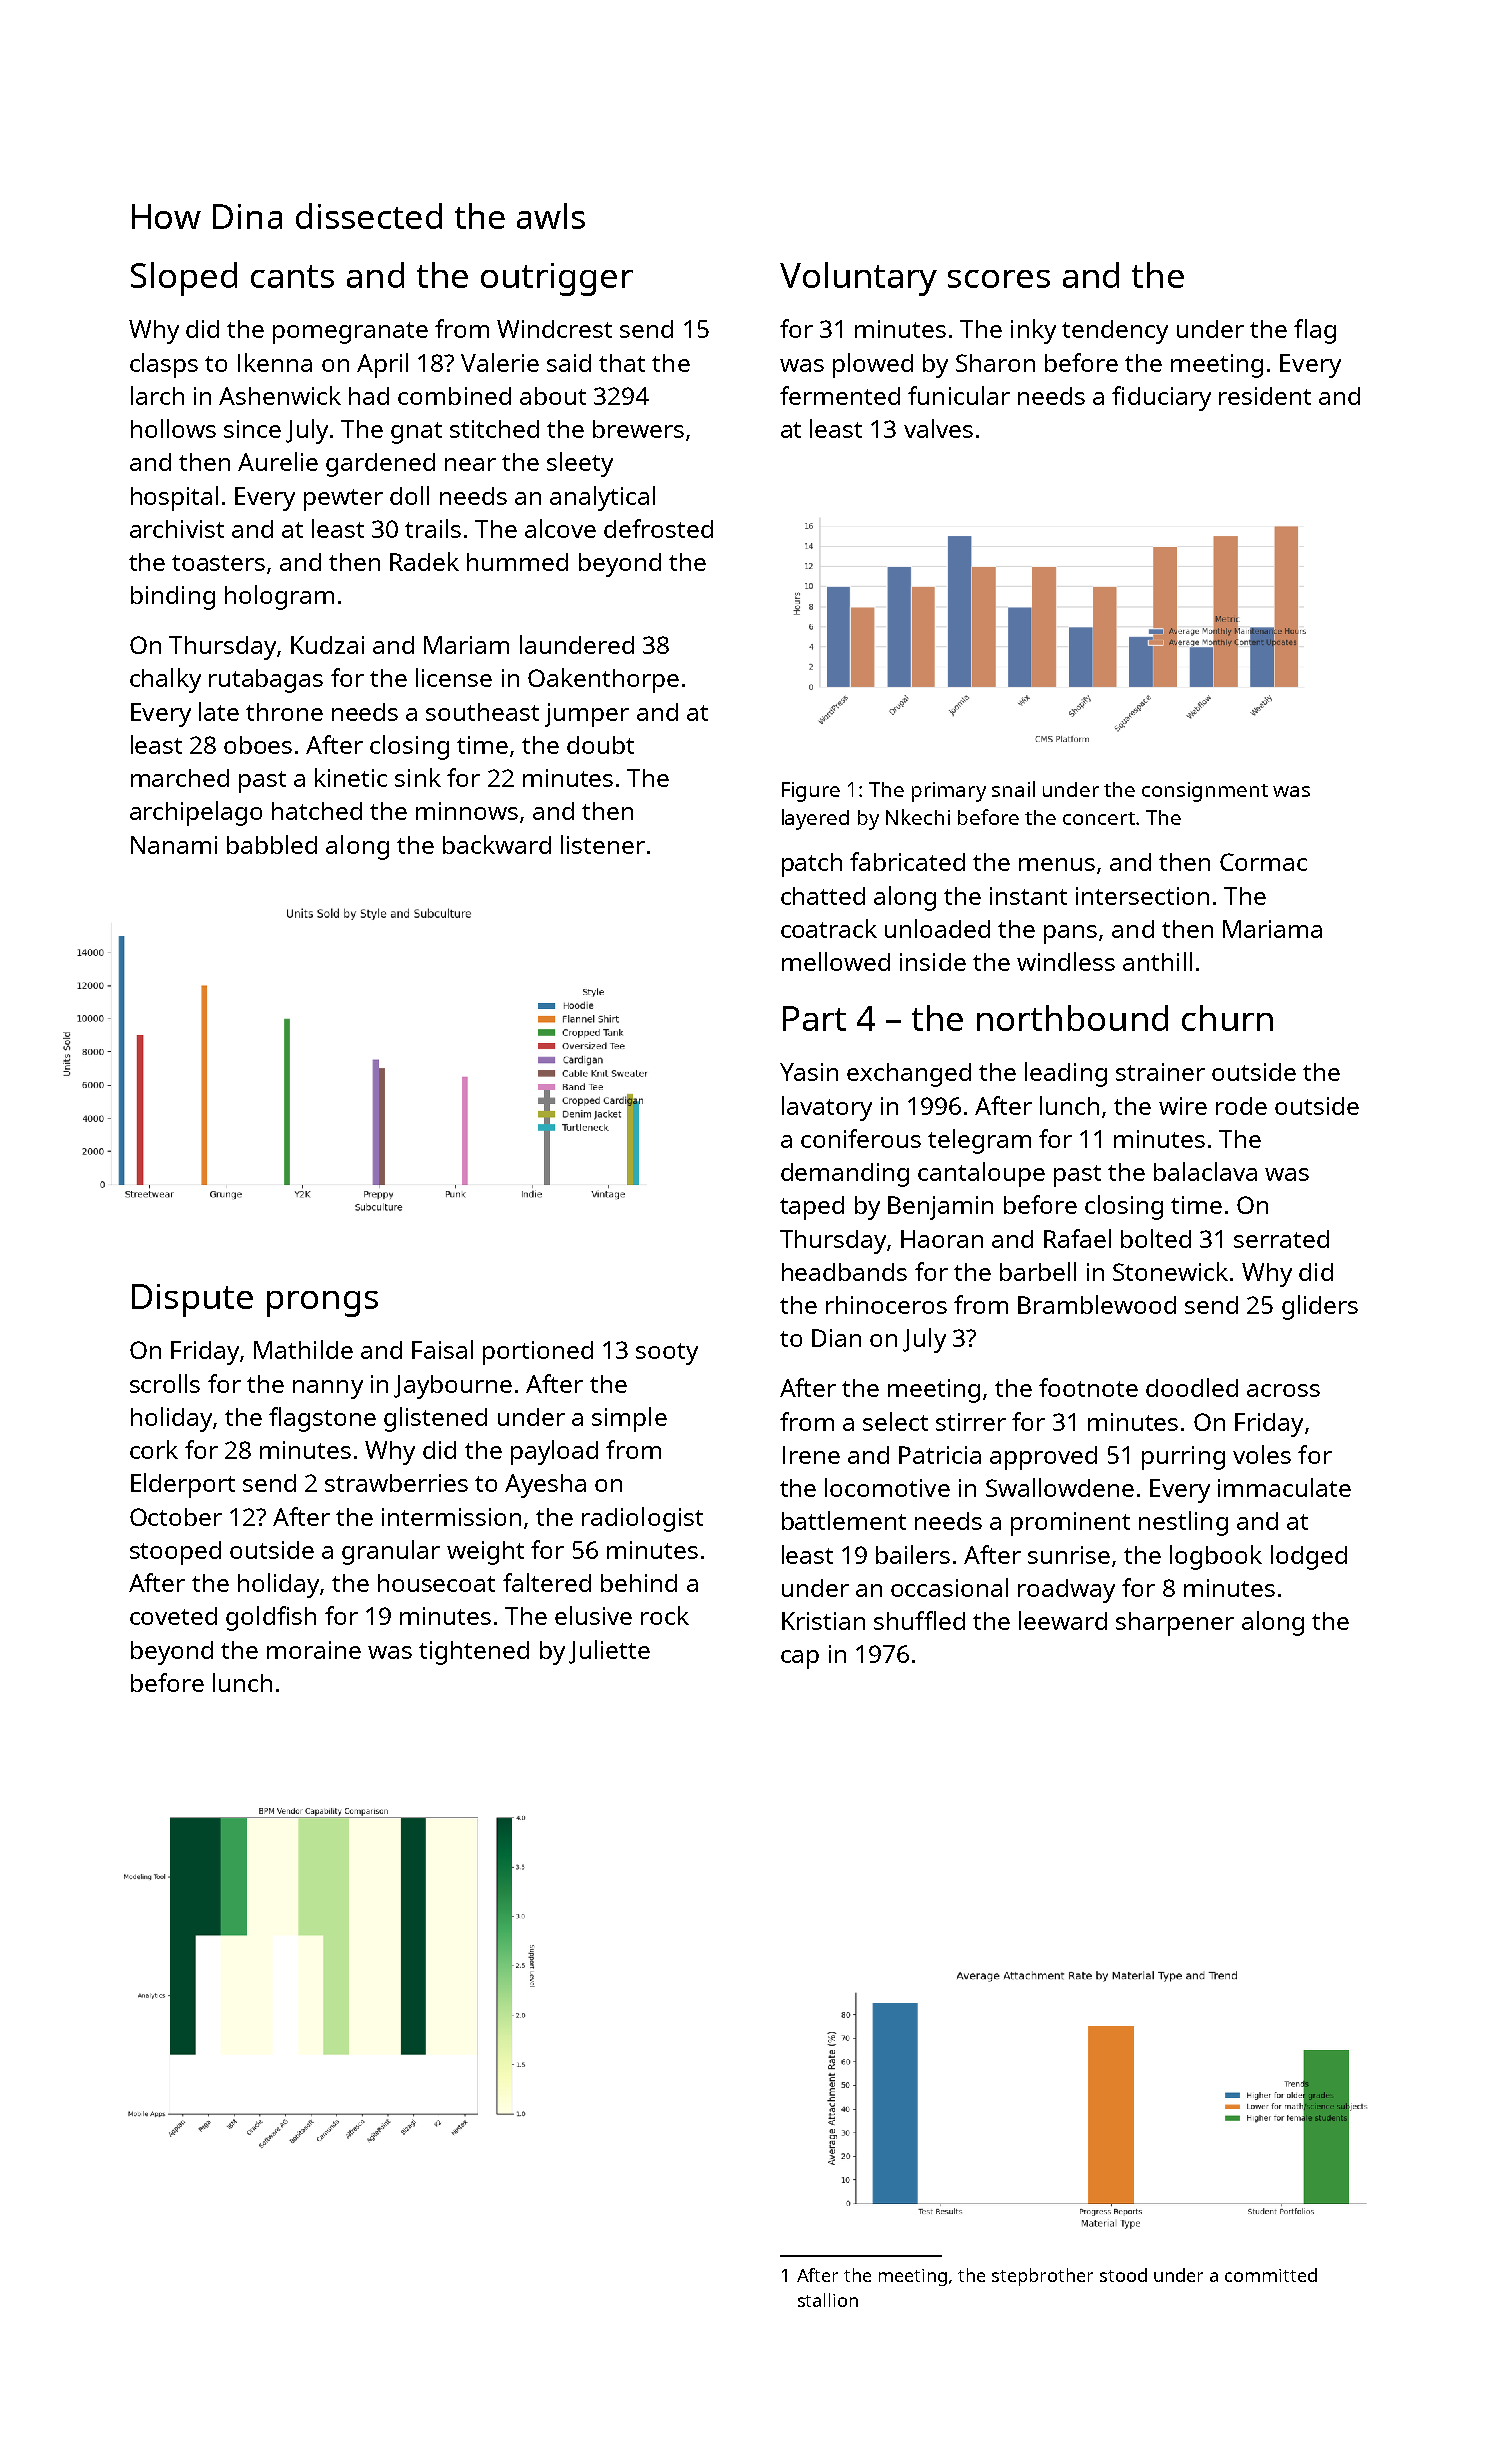  I want to click on moraine, so click(314, 1650).
